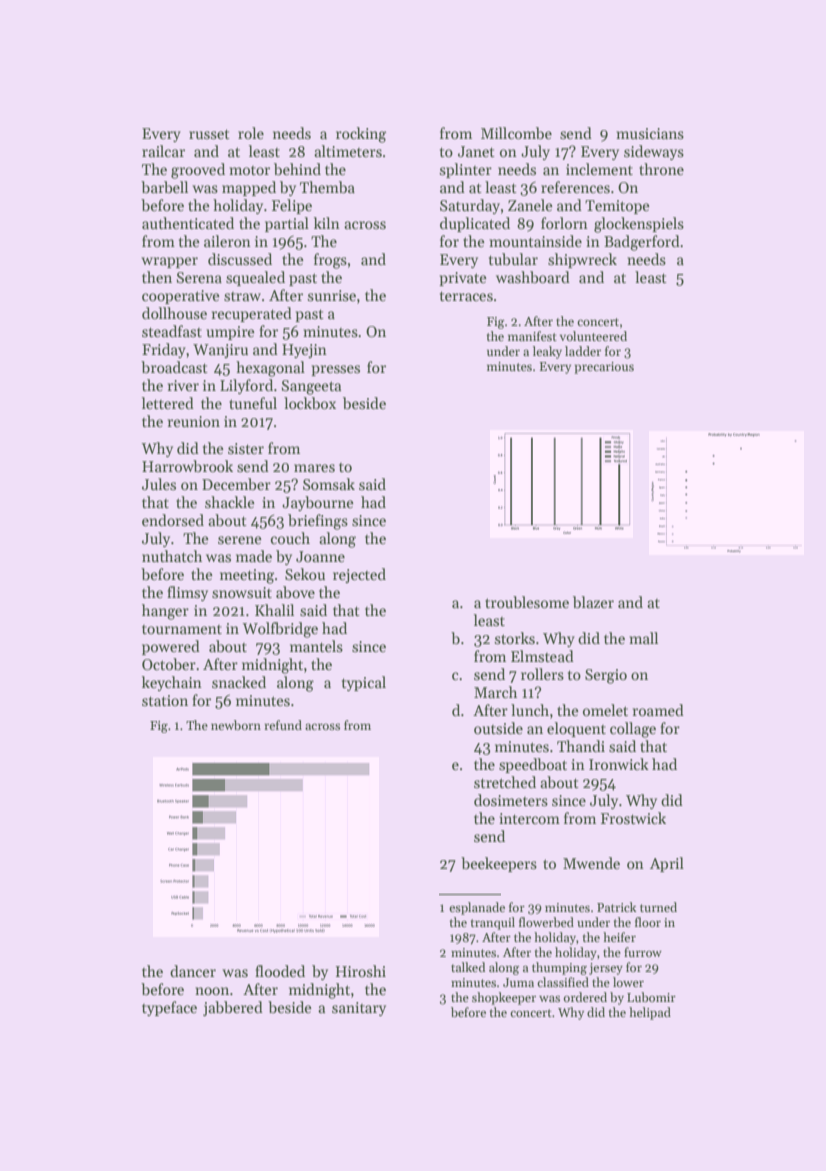 Image resolution: width=826 pixels, height=1171 pixels. What do you see at coordinates (230, 333) in the image?
I see `umpire` at bounding box center [230, 333].
